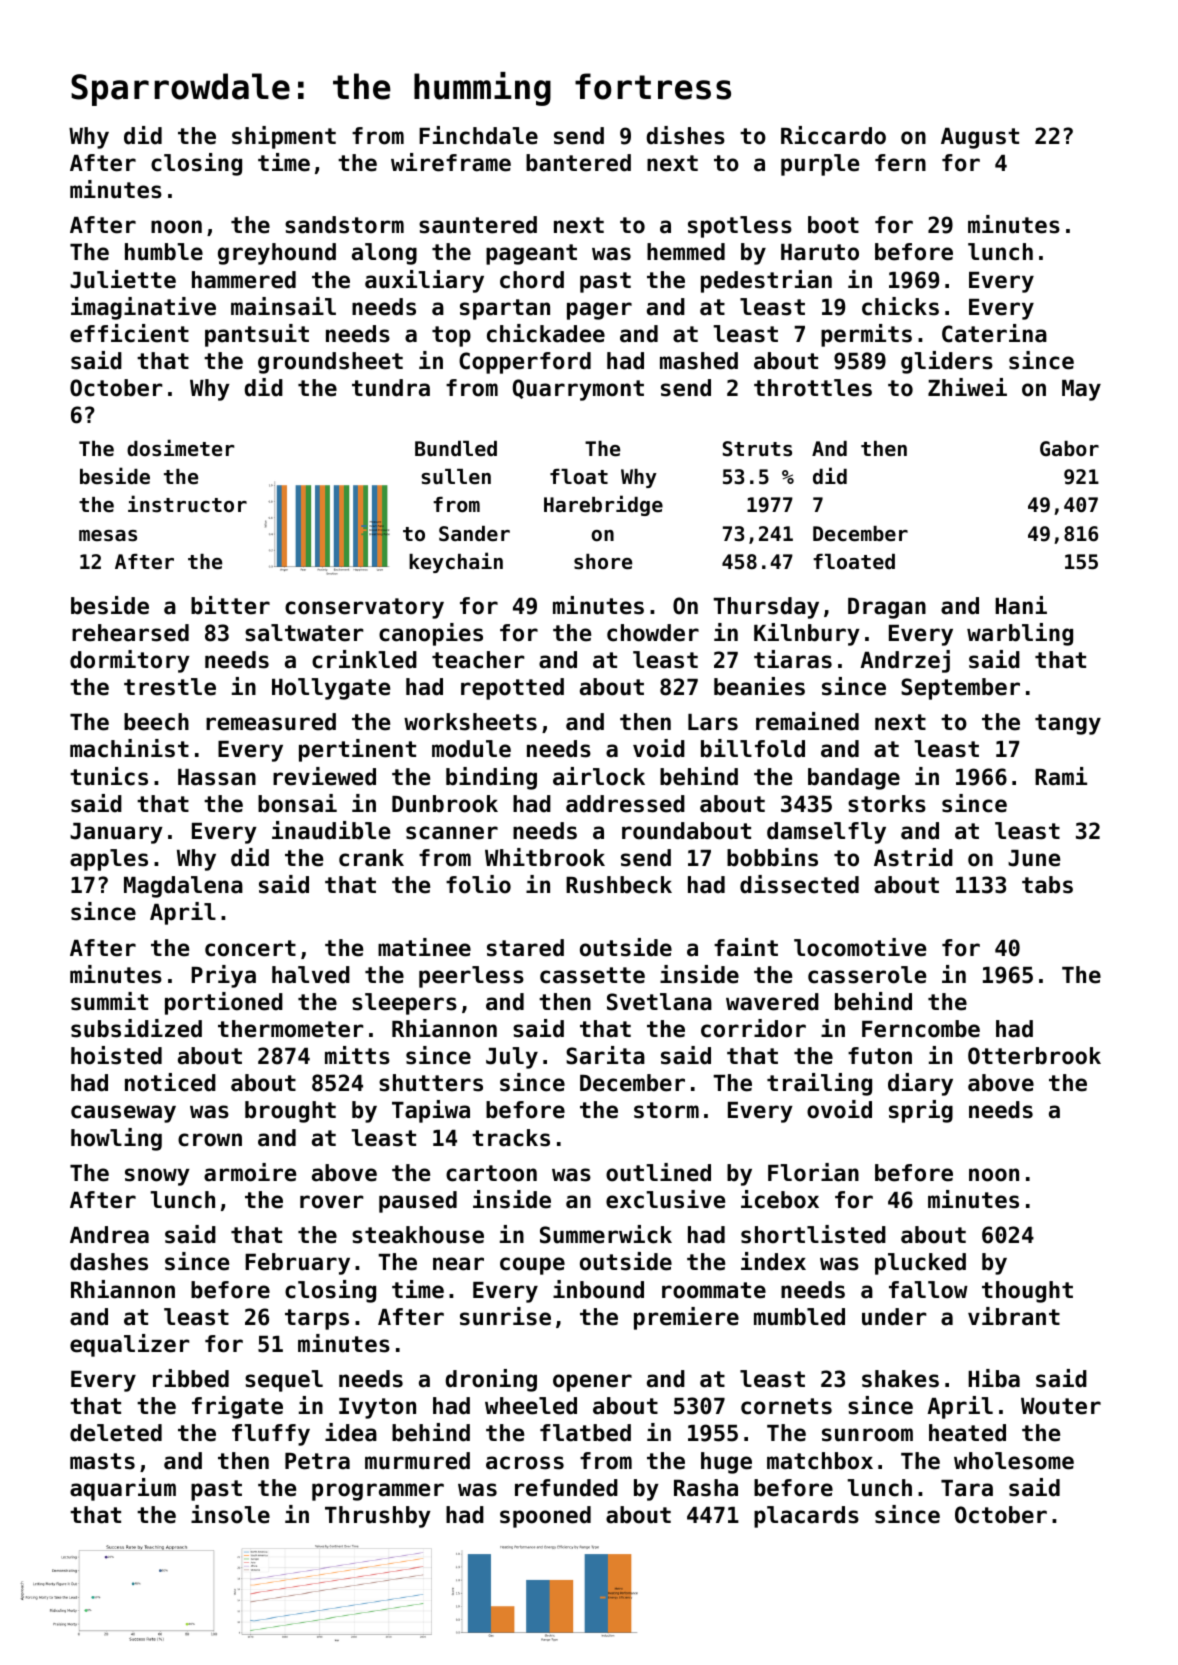  I want to click on Dunbrook, so click(445, 804).
